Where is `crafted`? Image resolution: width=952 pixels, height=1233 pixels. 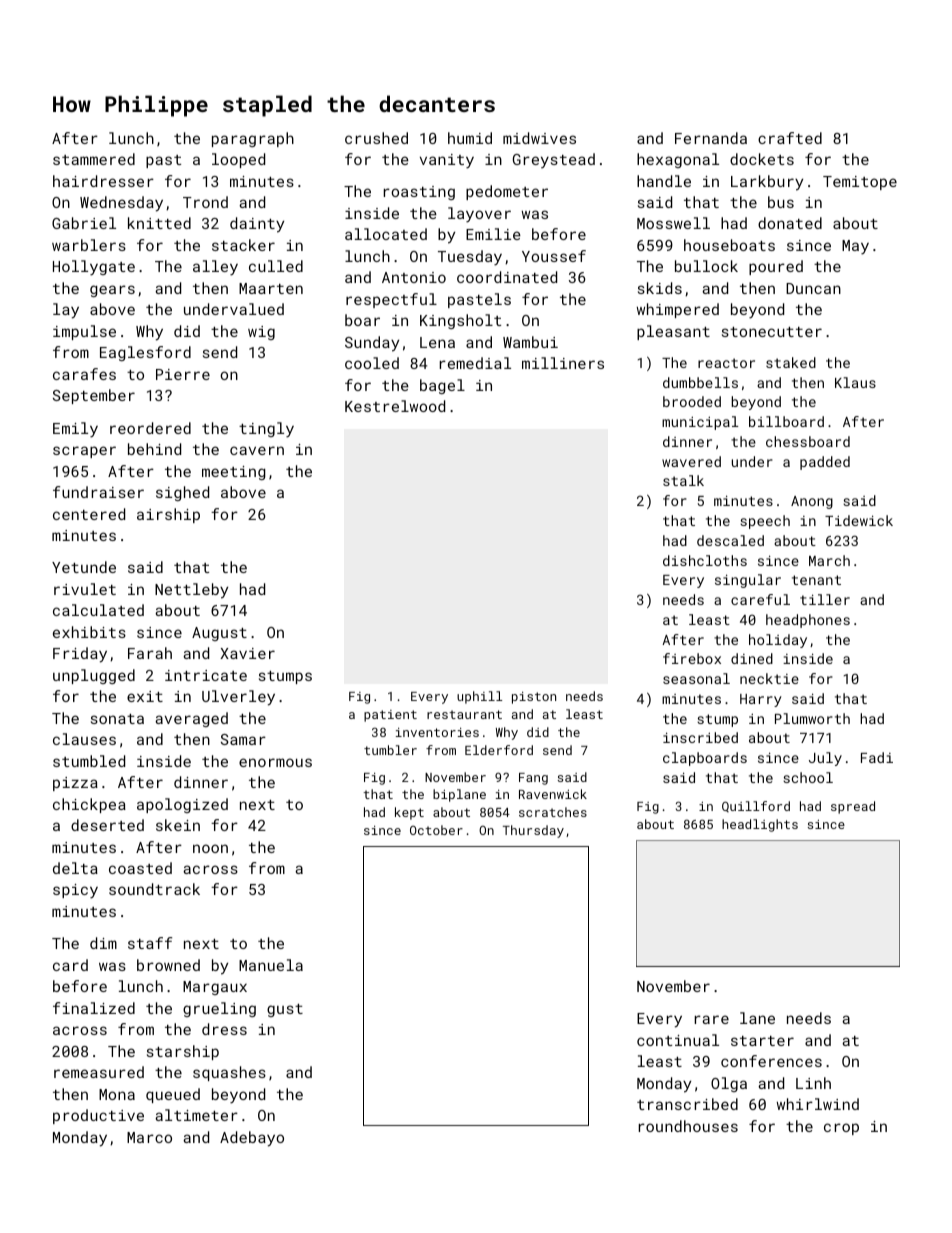 crafted is located at coordinates (790, 138).
